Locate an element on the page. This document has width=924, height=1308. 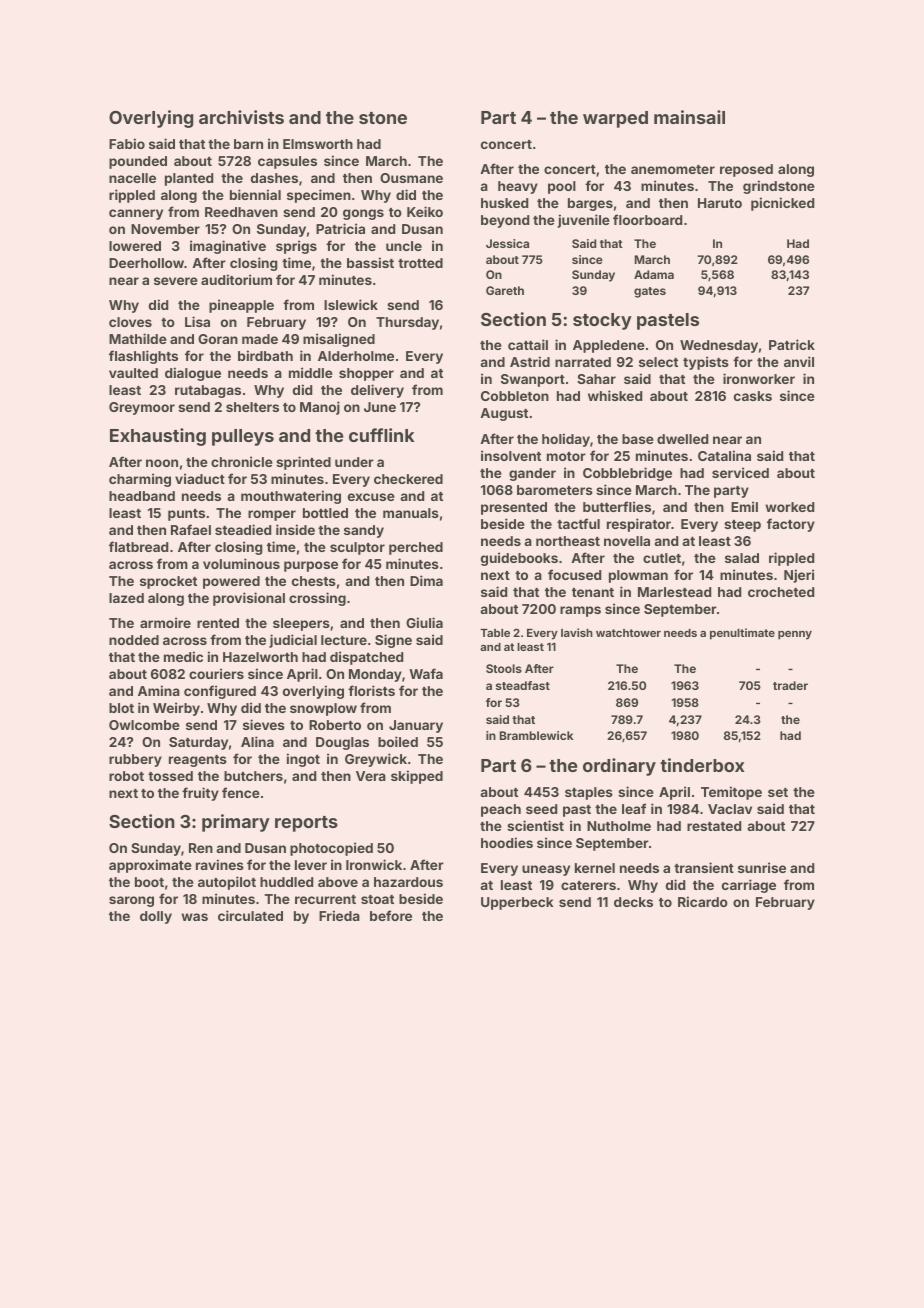
Manoj is located at coordinates (320, 408).
